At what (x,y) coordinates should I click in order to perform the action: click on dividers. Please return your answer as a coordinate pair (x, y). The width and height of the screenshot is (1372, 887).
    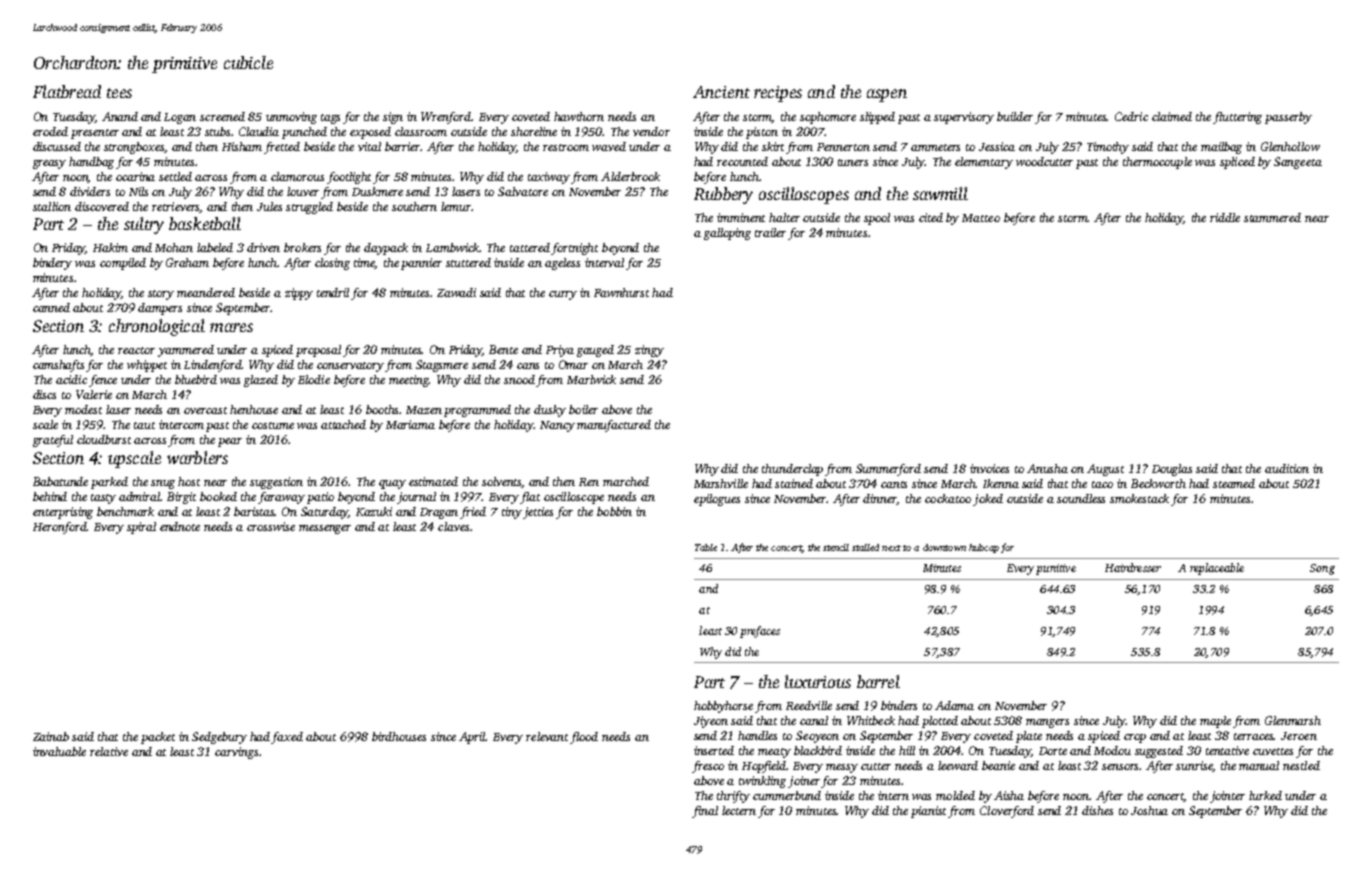
    Looking at the image, I should click on (90, 191).
